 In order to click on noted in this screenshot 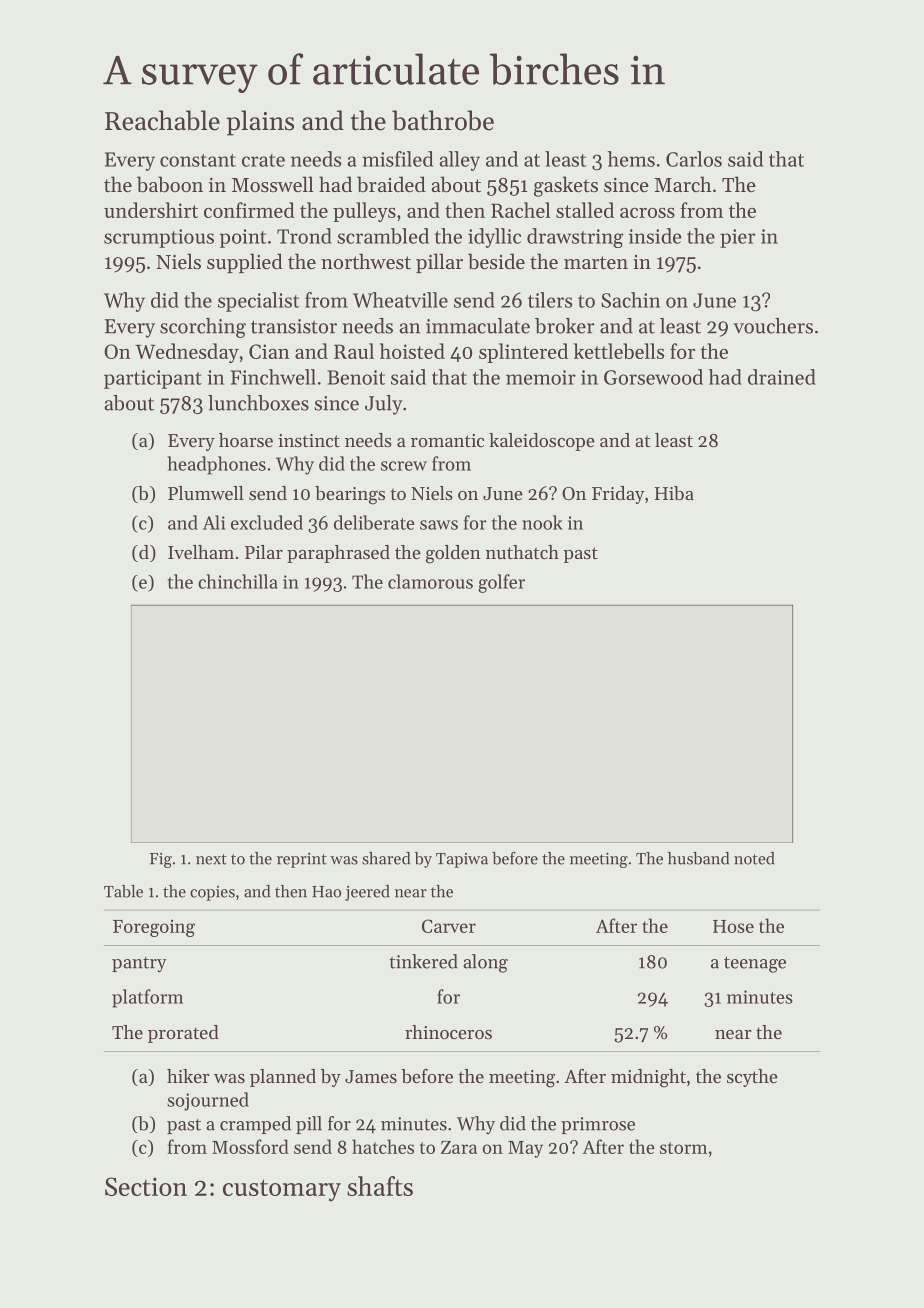, I will do `click(754, 858)`.
